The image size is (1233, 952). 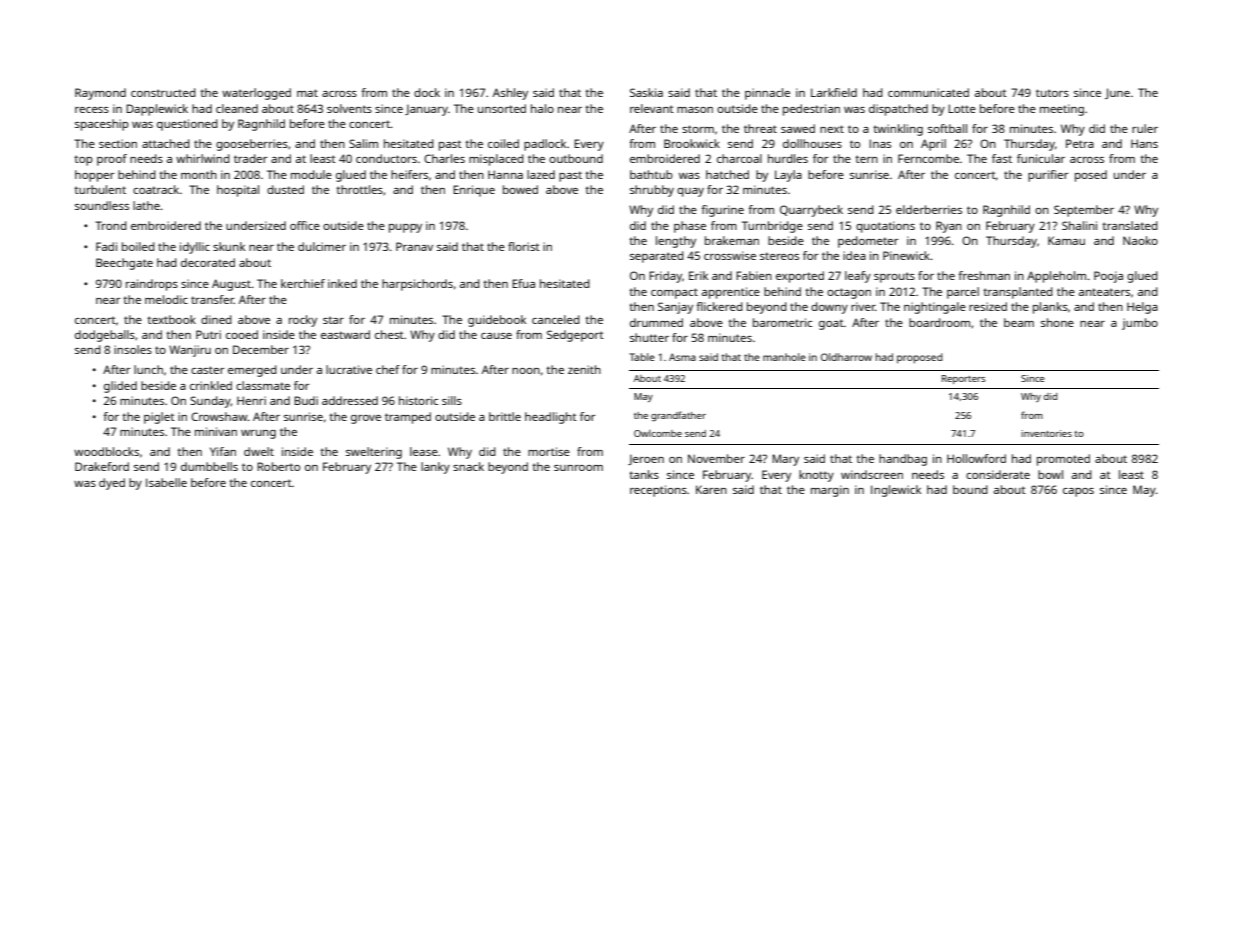 I want to click on pinnacle, so click(x=767, y=94).
